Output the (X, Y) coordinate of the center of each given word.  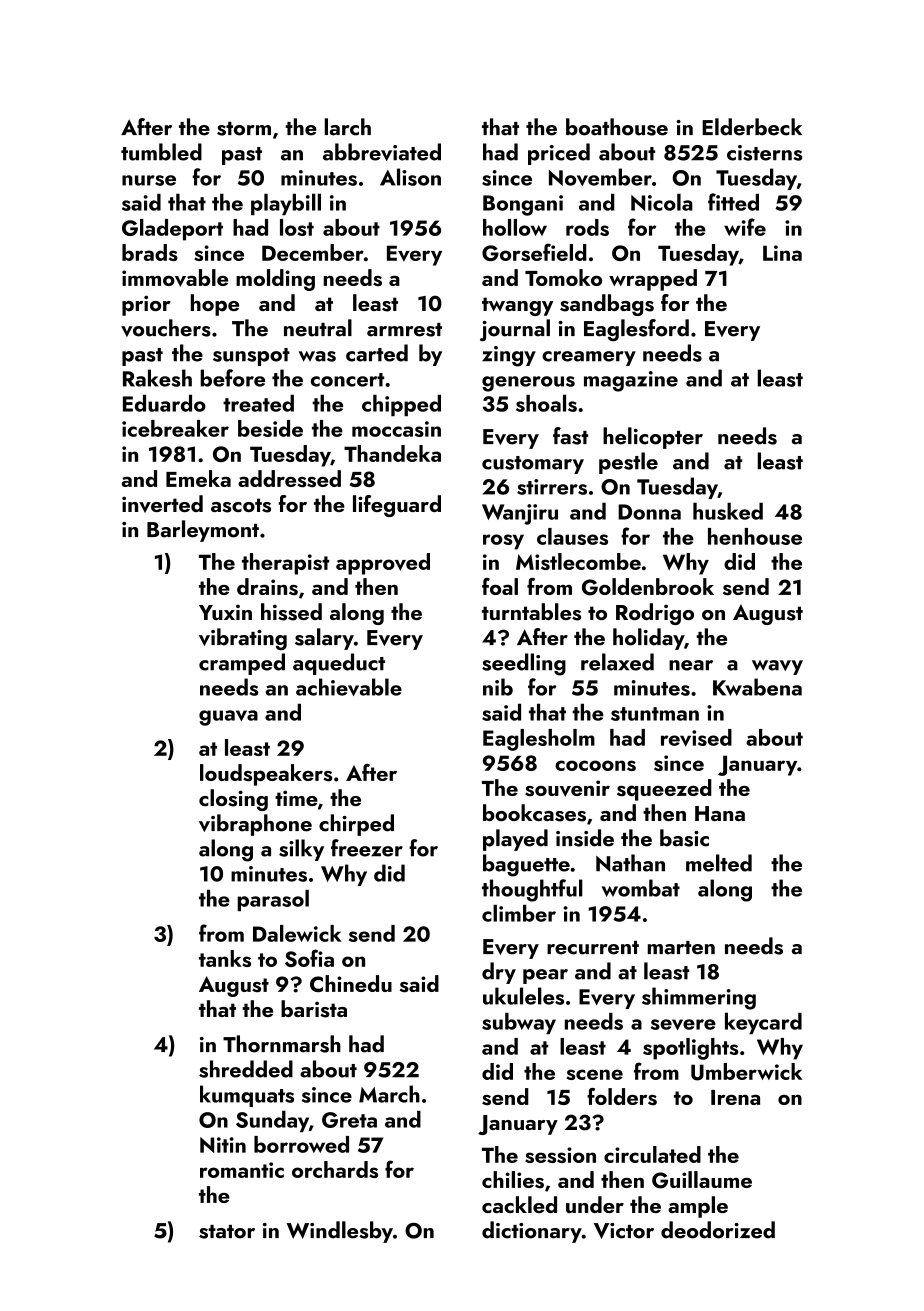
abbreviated (382, 152)
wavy (777, 667)
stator (227, 1232)
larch (348, 127)
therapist (285, 564)
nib (498, 687)
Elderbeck (752, 127)
